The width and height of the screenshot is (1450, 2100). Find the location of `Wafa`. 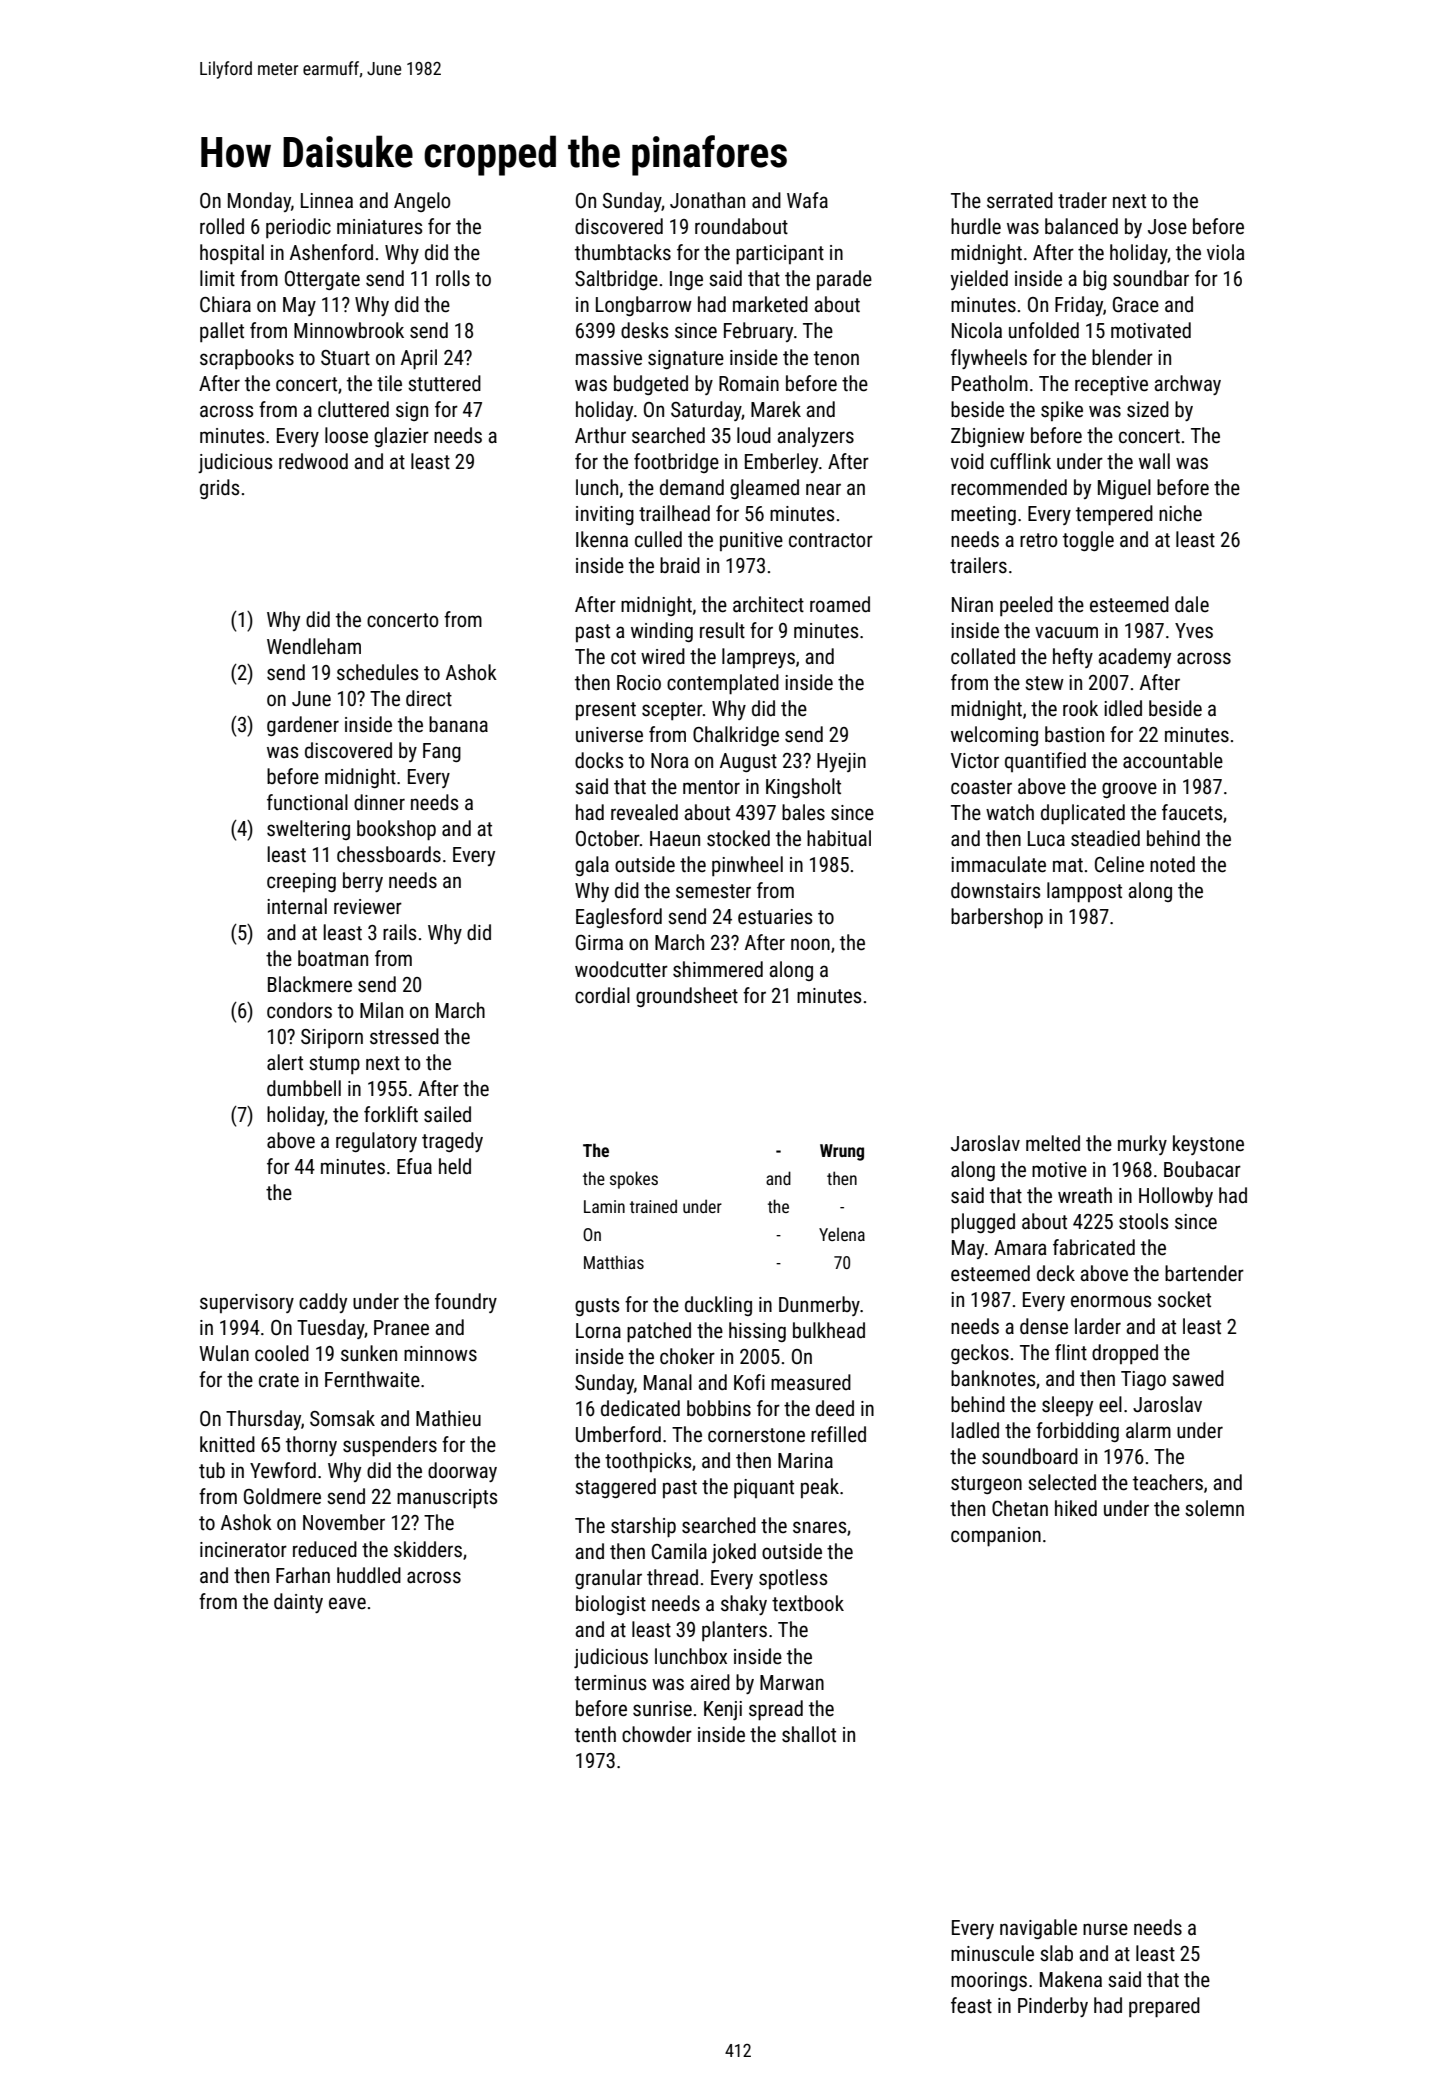

Wafa is located at coordinates (807, 200).
